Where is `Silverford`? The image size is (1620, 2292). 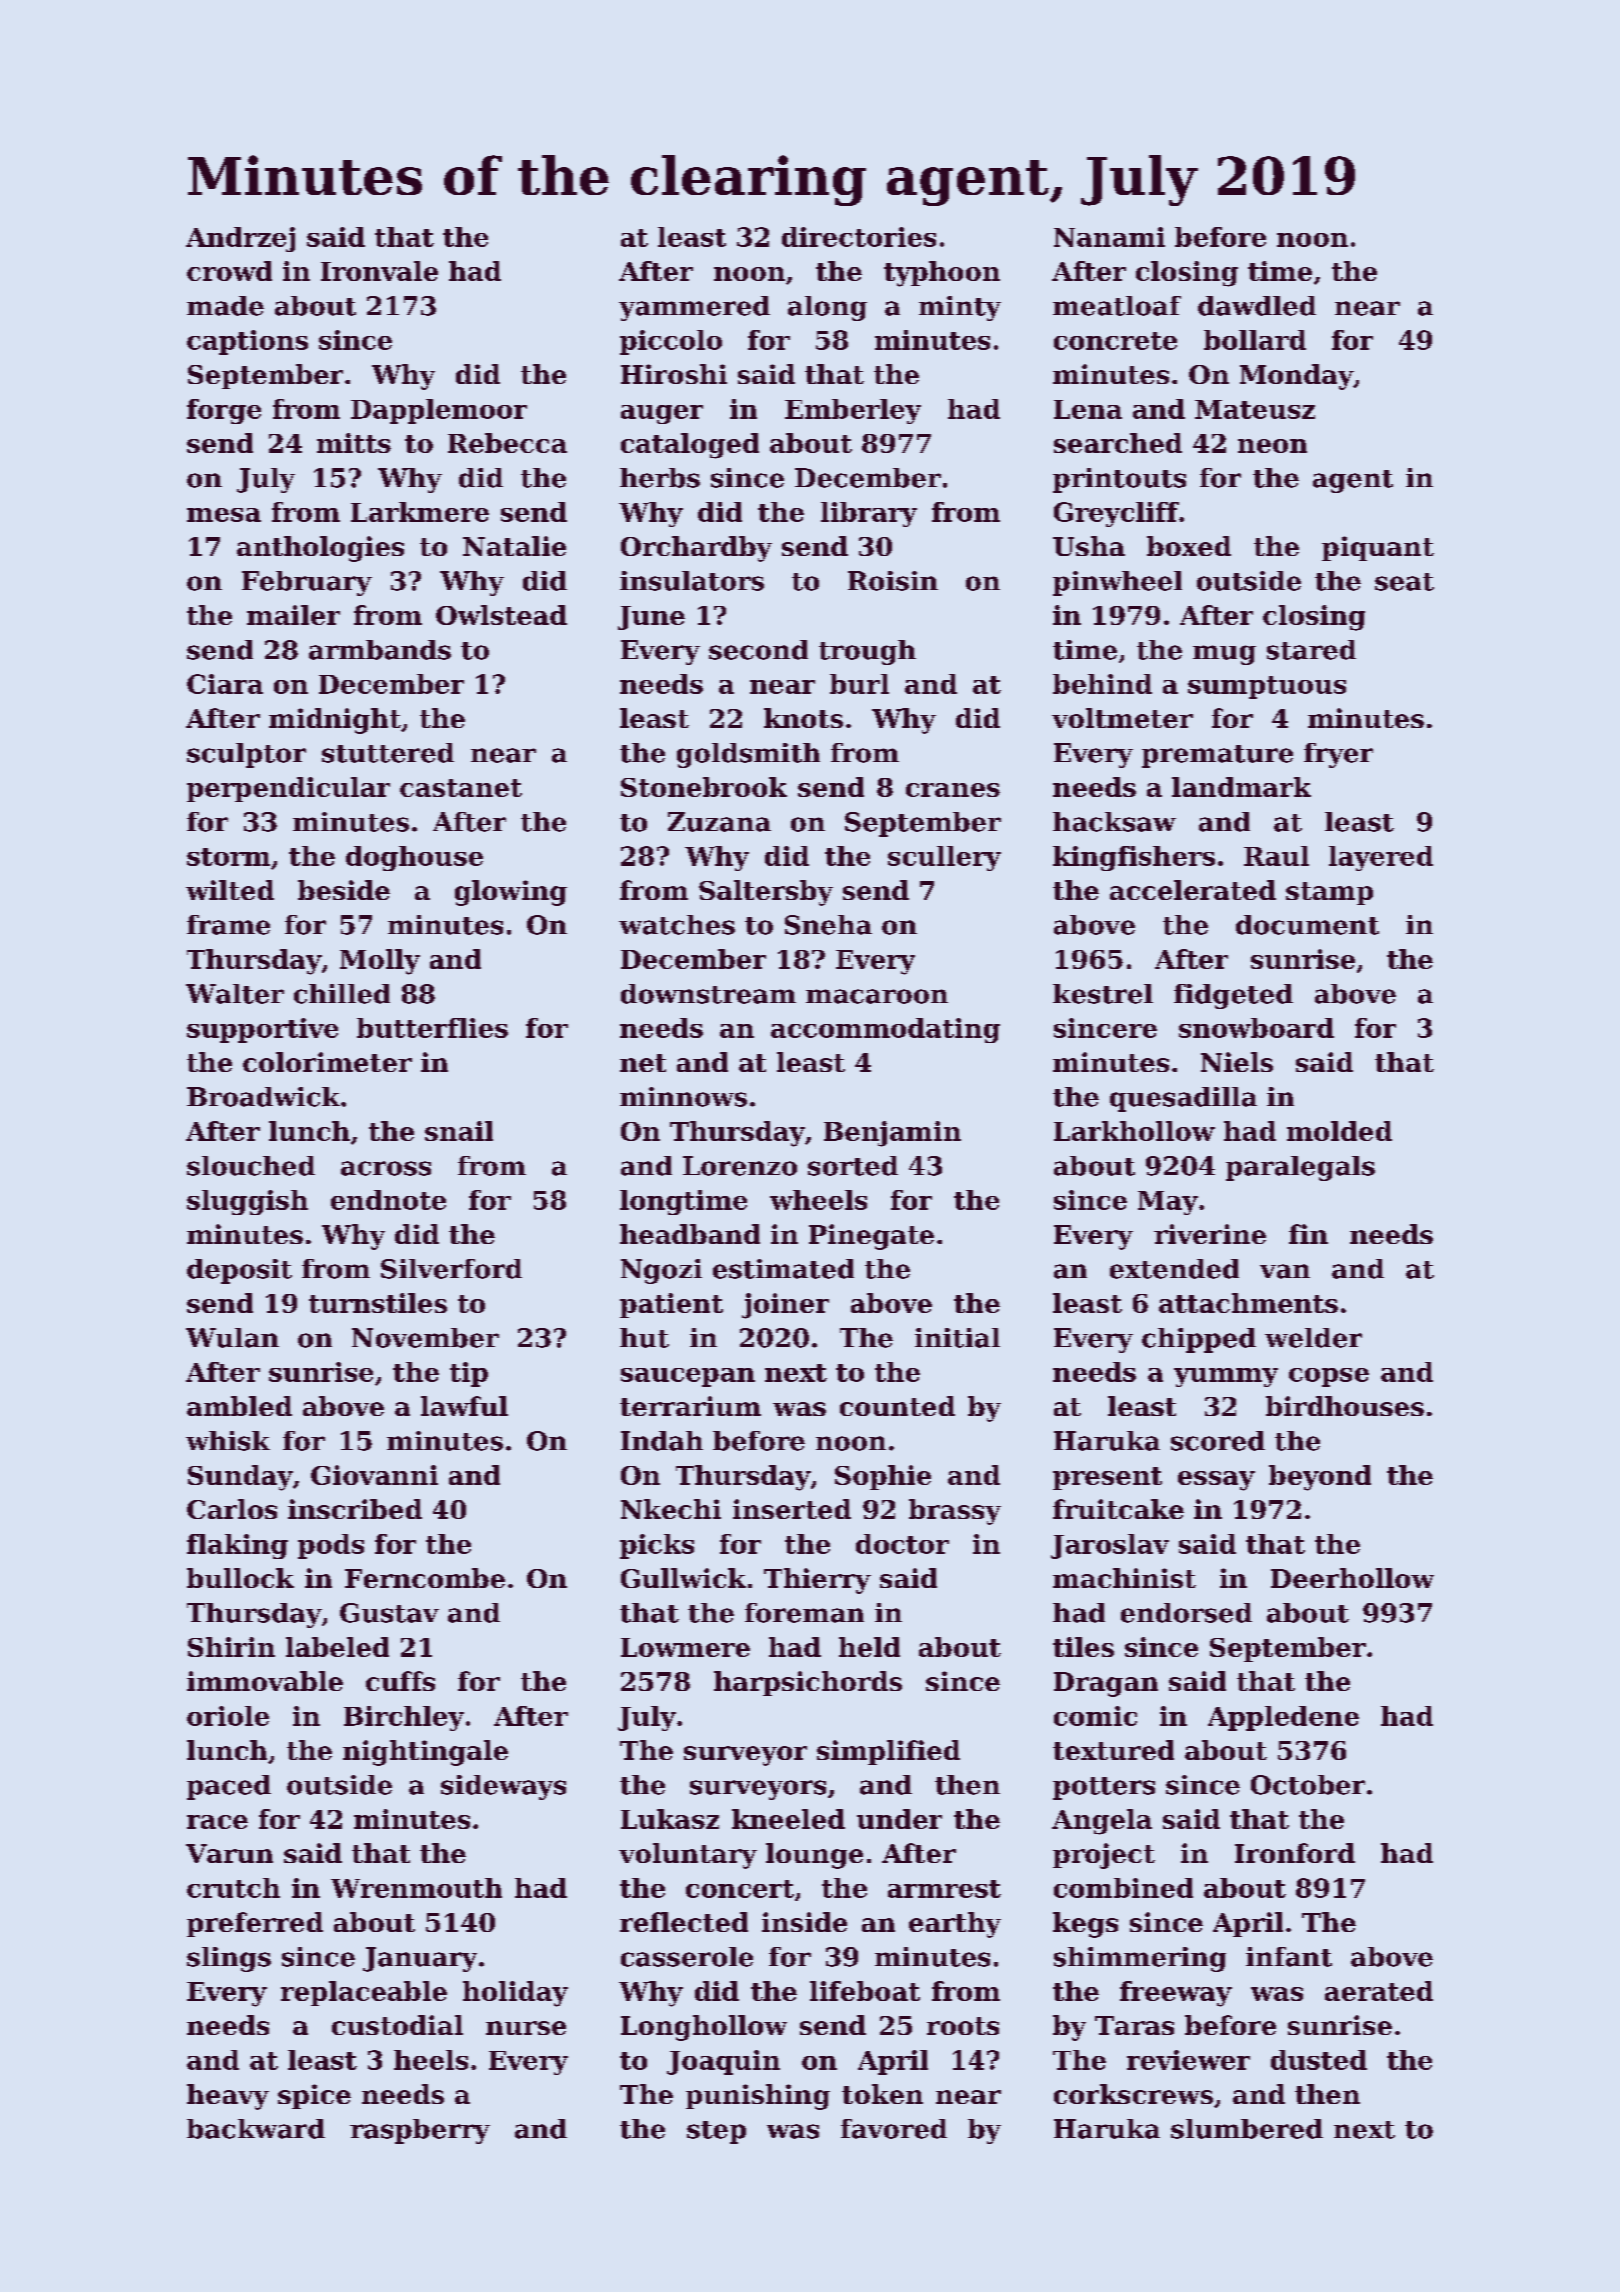 Silverford is located at coordinates (451, 1269).
